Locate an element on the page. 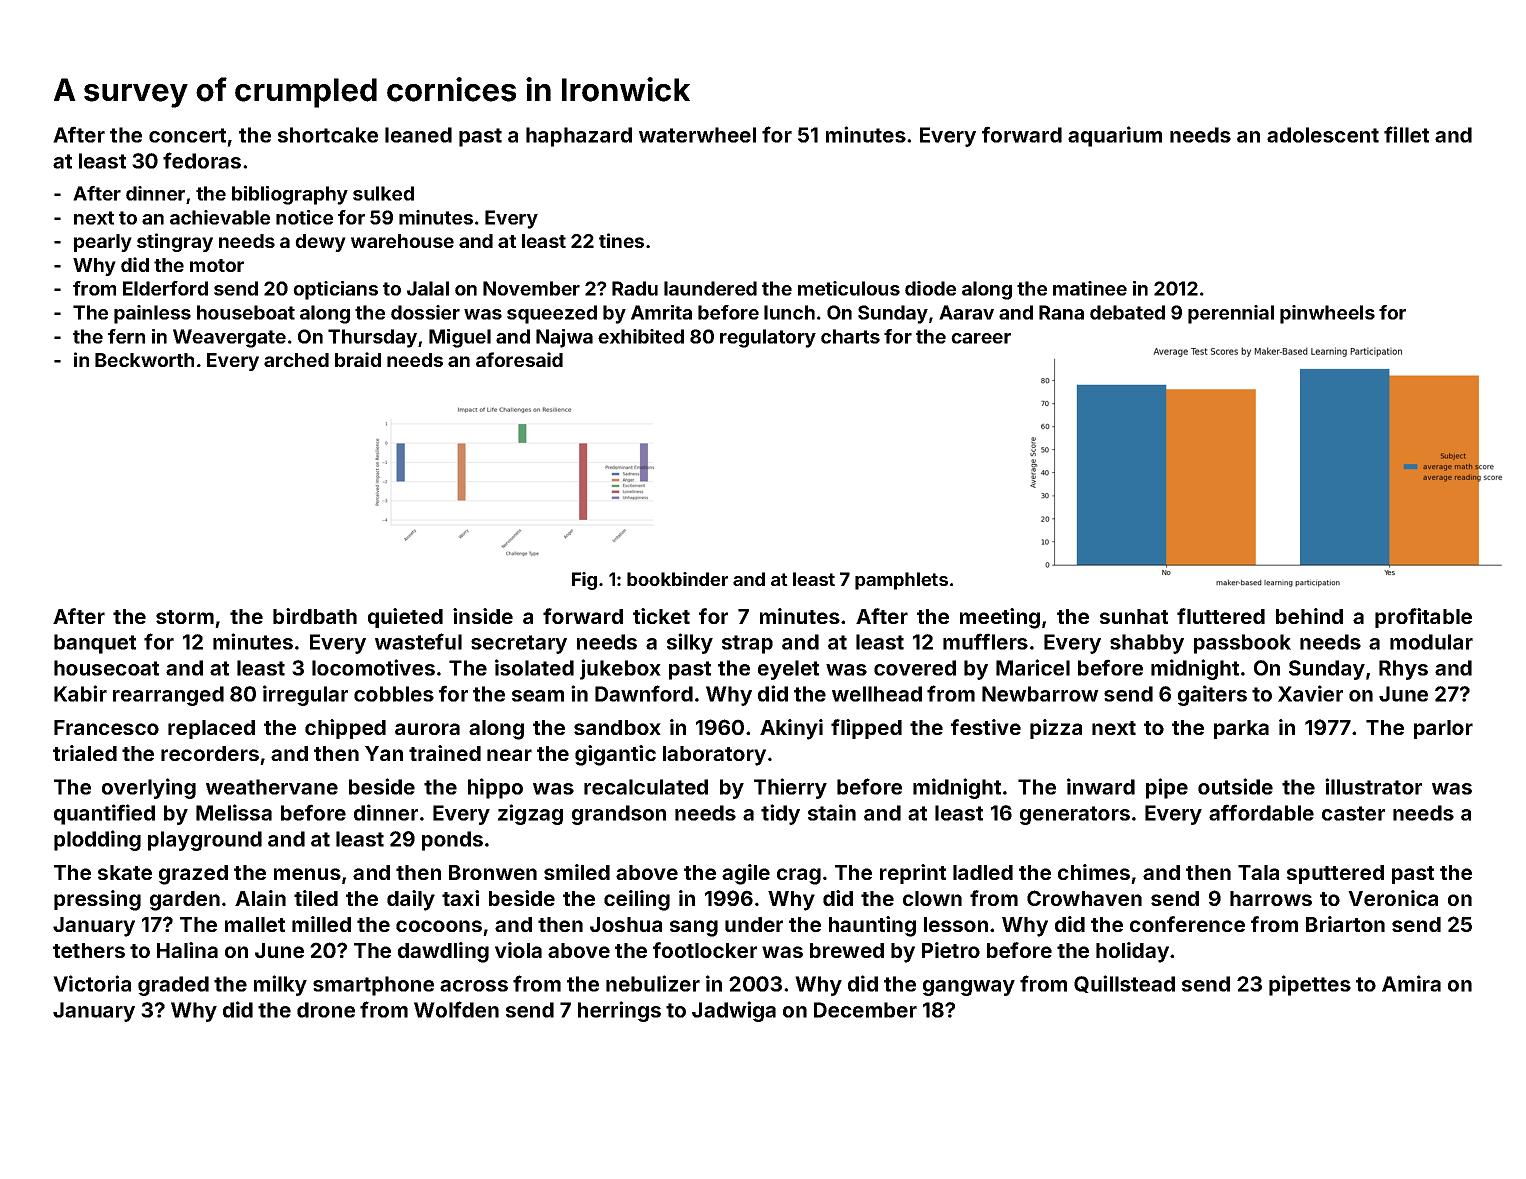  drone is located at coordinates (326, 1010).
